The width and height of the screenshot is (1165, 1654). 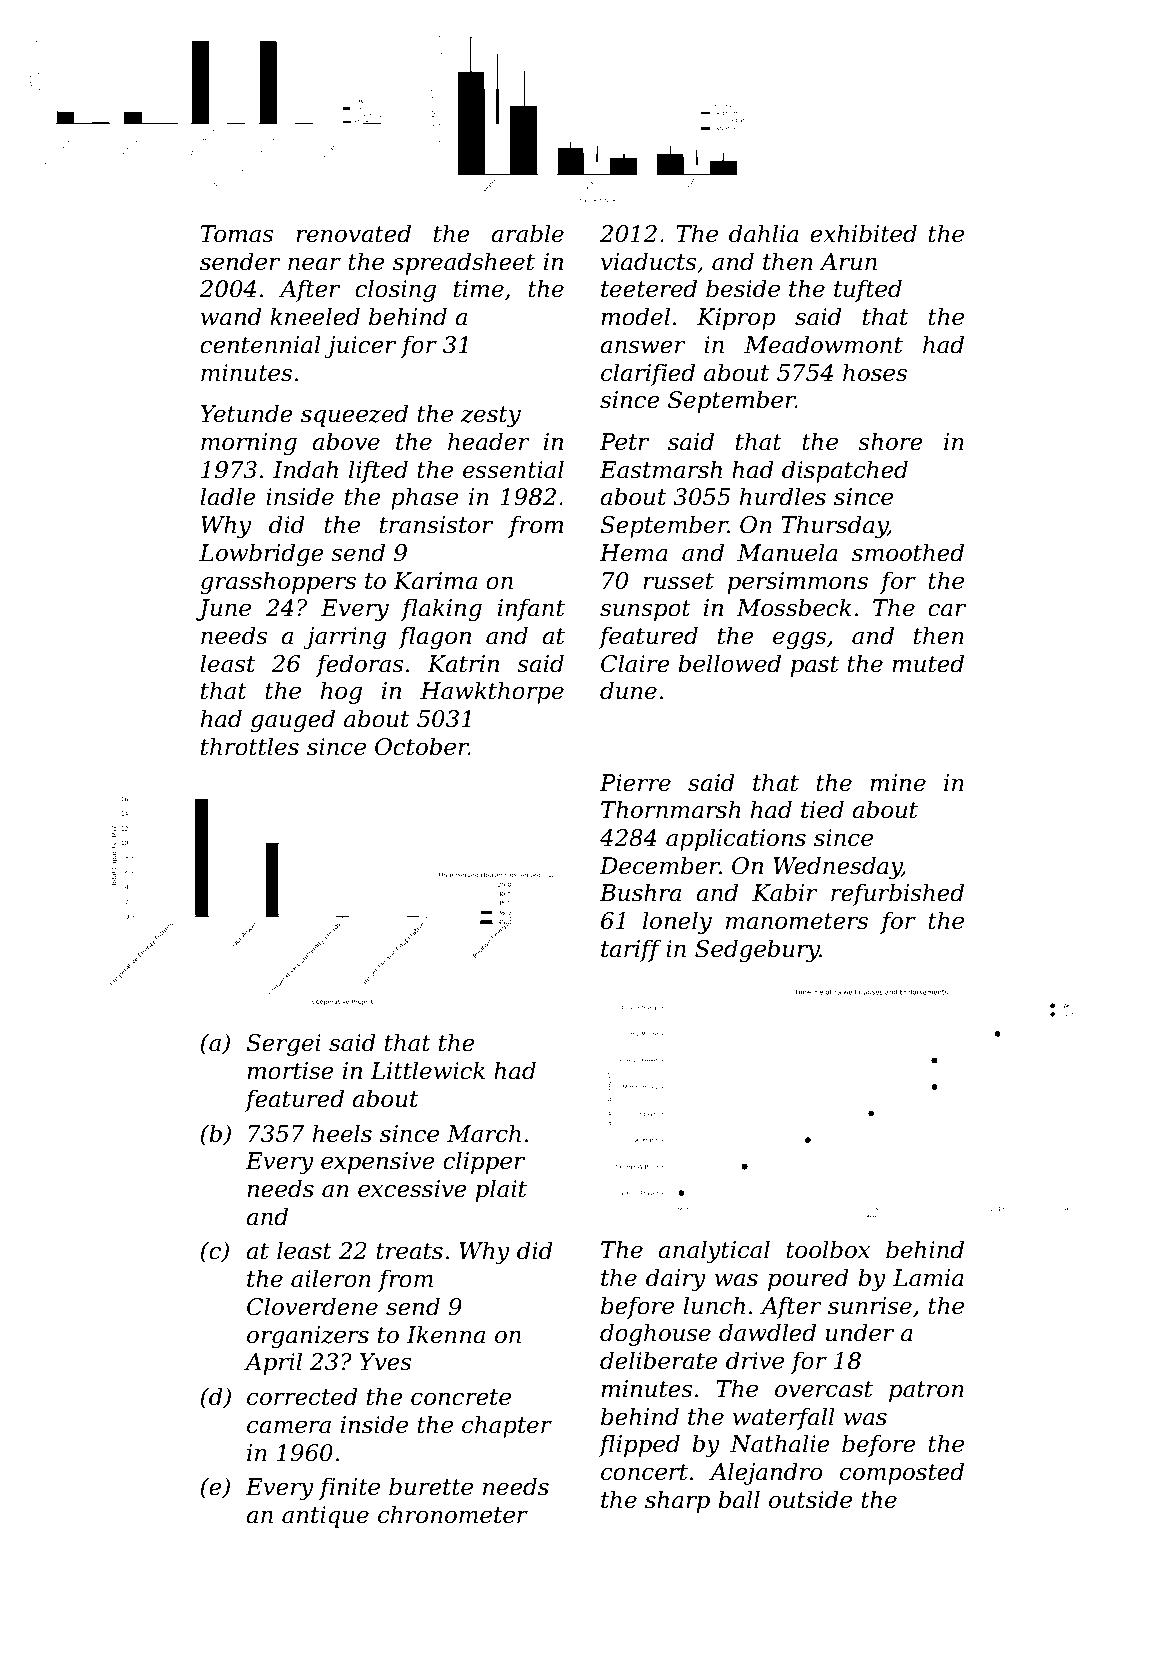 I want to click on doghouse, so click(x=655, y=1334).
